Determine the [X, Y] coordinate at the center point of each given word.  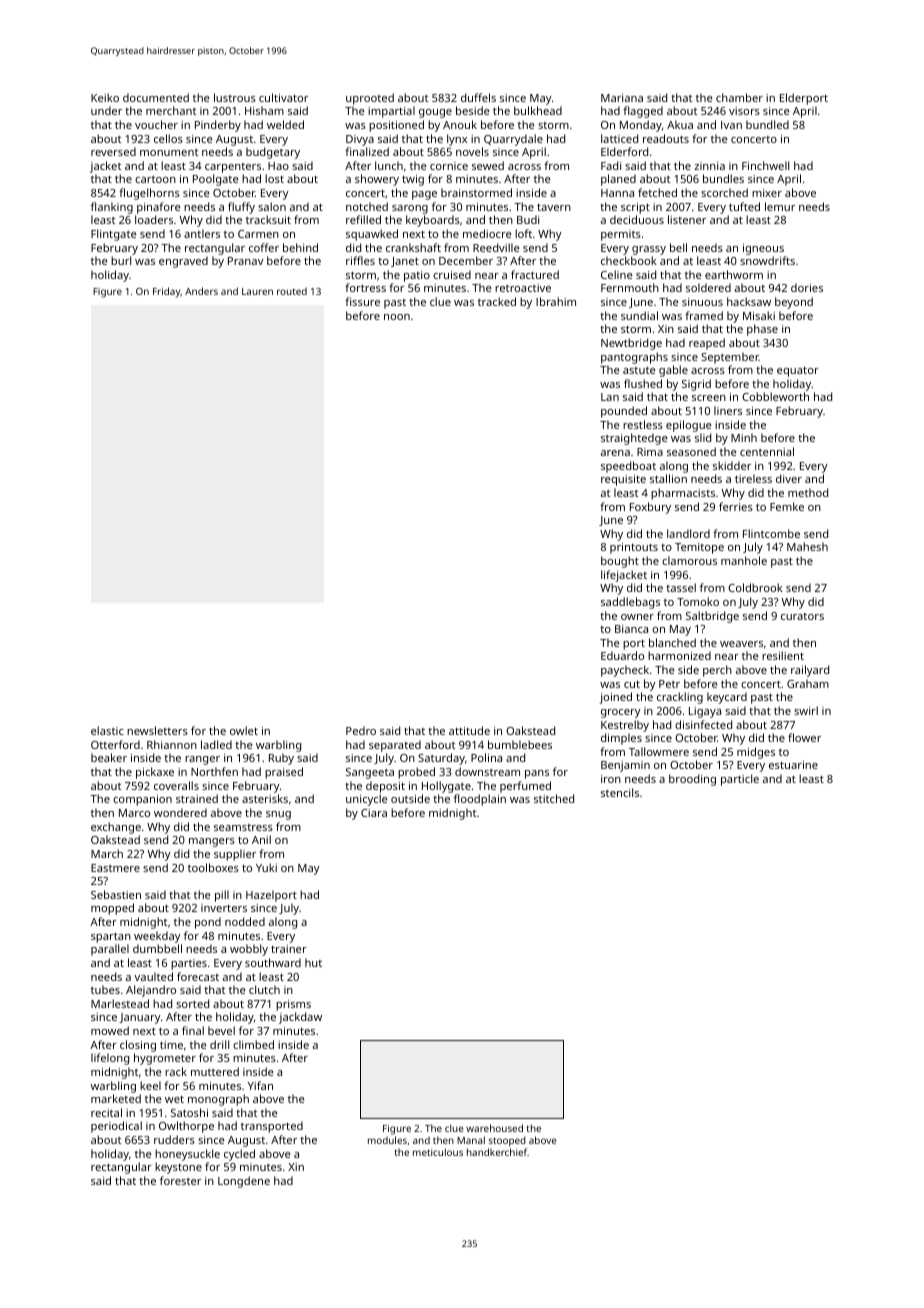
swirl [806, 710]
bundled [767, 124]
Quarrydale [513, 140]
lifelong [110, 1059]
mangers [212, 842]
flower [804, 737]
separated [395, 746]
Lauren [257, 291]
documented [156, 97]
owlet [244, 730]
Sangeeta [370, 773]
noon [397, 317]
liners [728, 410]
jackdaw [300, 1018]
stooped [507, 1141]
